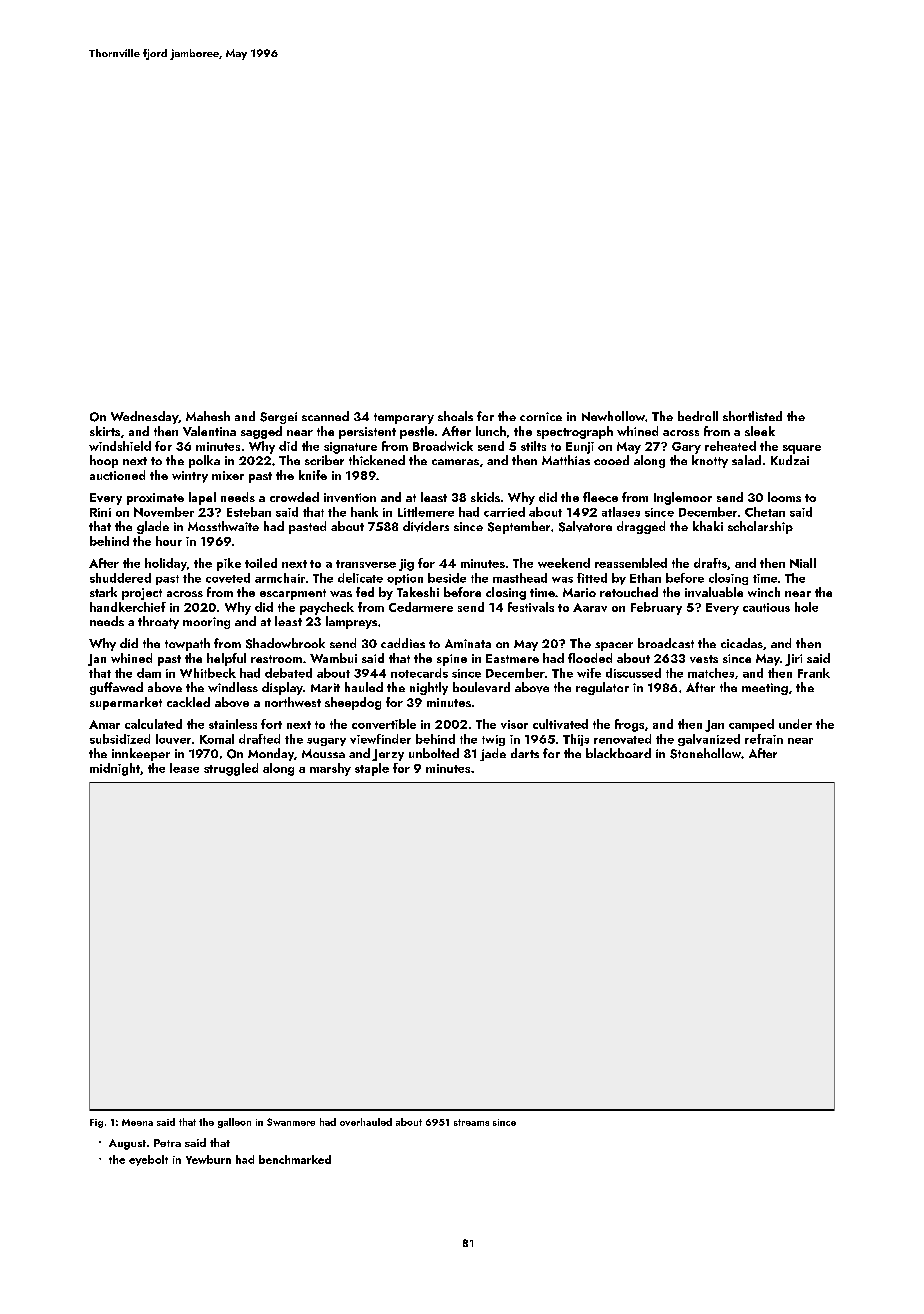  I want to click on Yewburn, so click(208, 1159).
